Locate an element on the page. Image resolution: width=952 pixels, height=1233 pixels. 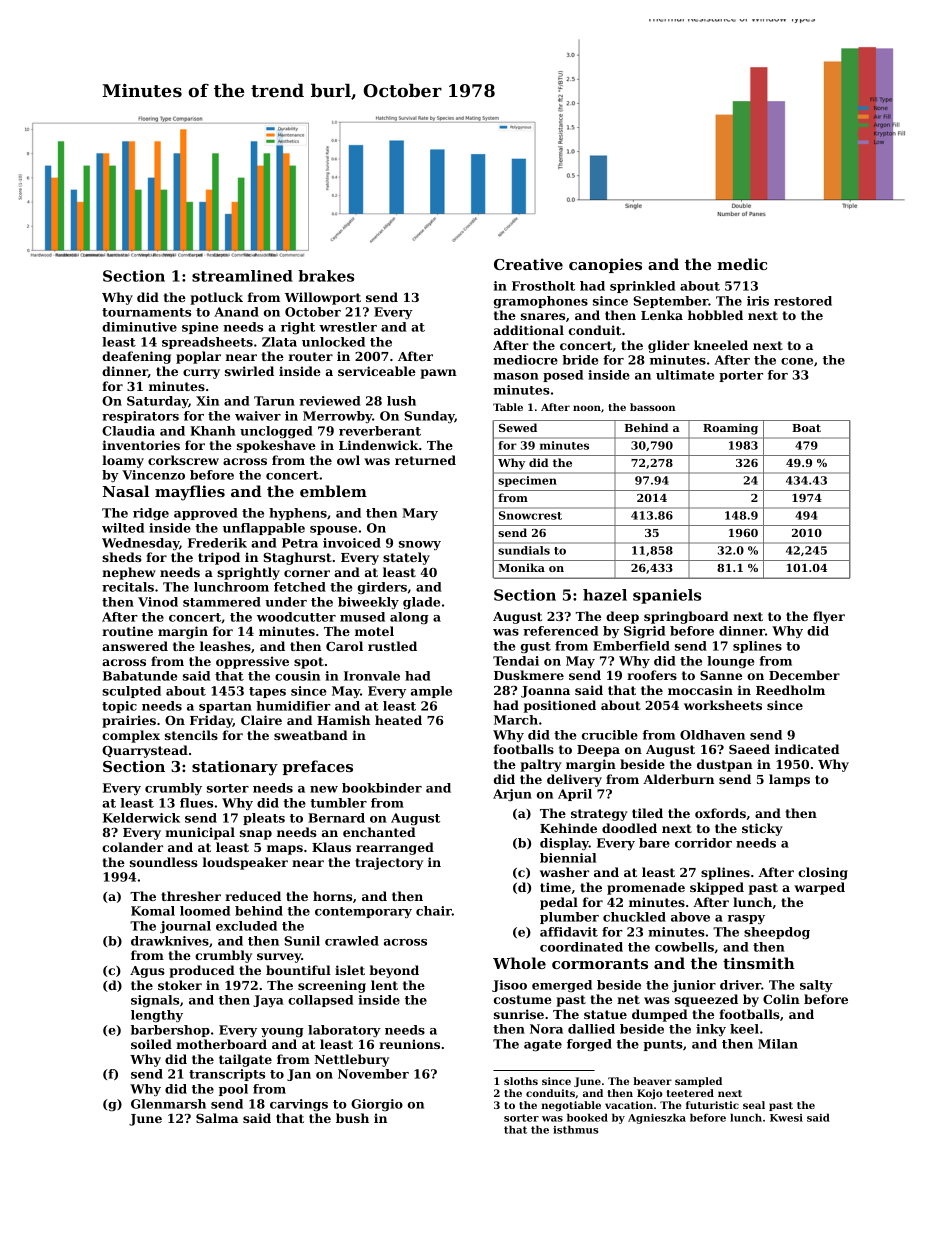
lamps is located at coordinates (789, 780).
